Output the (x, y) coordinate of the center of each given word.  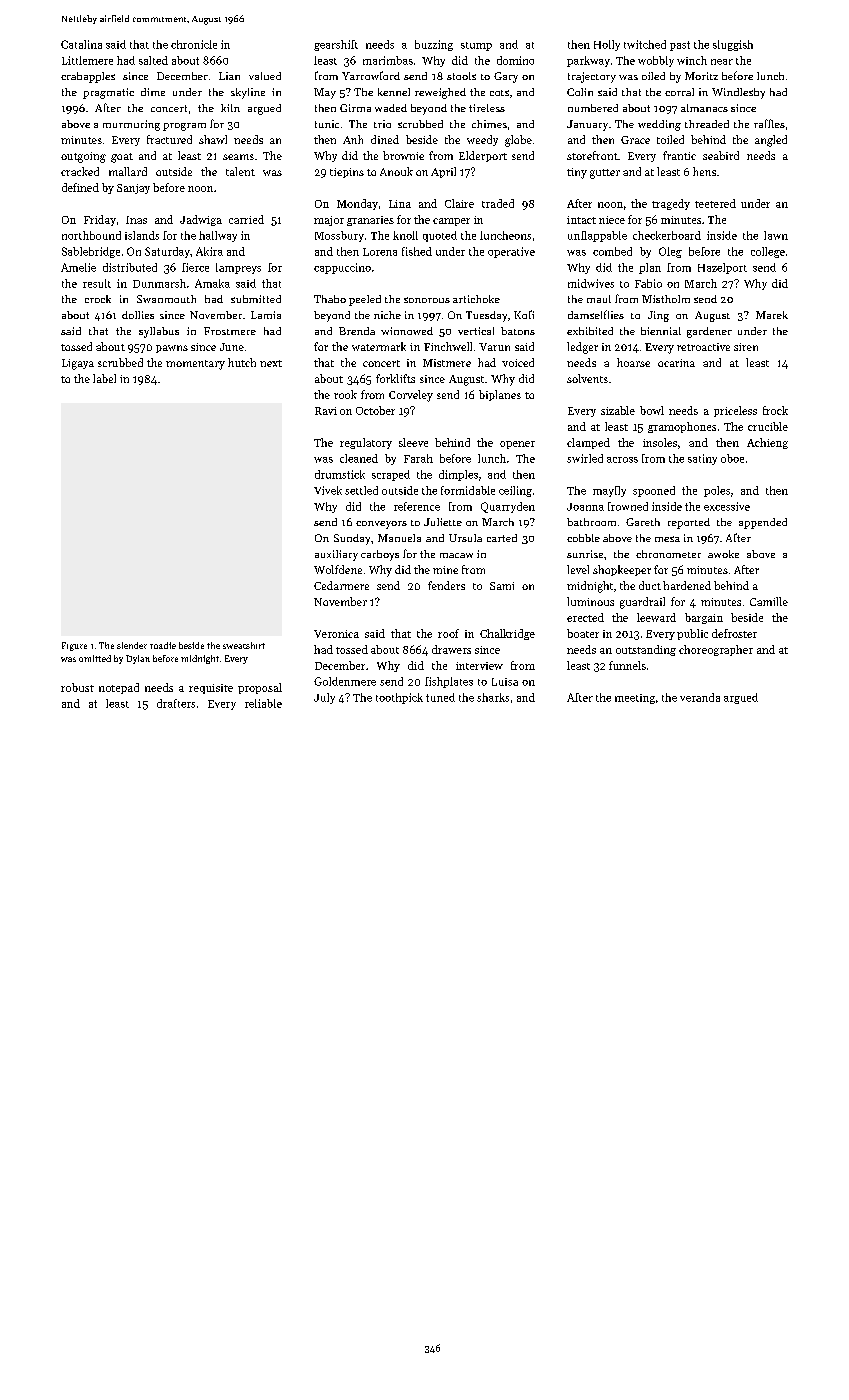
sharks (493, 697)
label (104, 378)
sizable (618, 410)
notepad (119, 688)
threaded (707, 124)
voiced (518, 362)
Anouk (396, 171)
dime (153, 92)
